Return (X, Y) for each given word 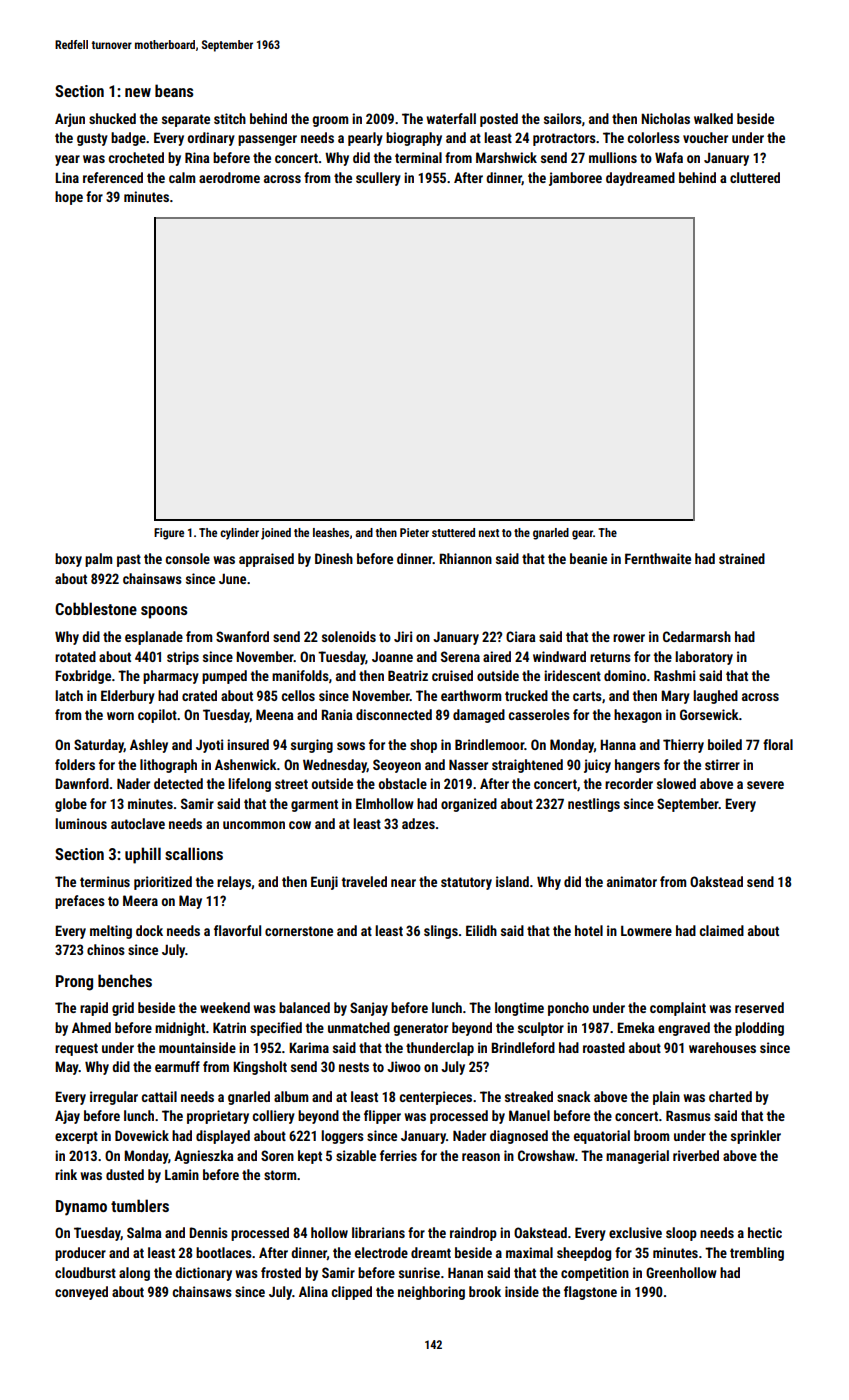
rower (629, 638)
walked (713, 118)
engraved (684, 1029)
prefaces (80, 902)
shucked (112, 118)
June (232, 578)
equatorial (602, 1137)
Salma (144, 1232)
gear (582, 535)
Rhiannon (465, 558)
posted (499, 120)
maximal (529, 1252)
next (489, 533)
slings (441, 932)
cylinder (239, 534)
